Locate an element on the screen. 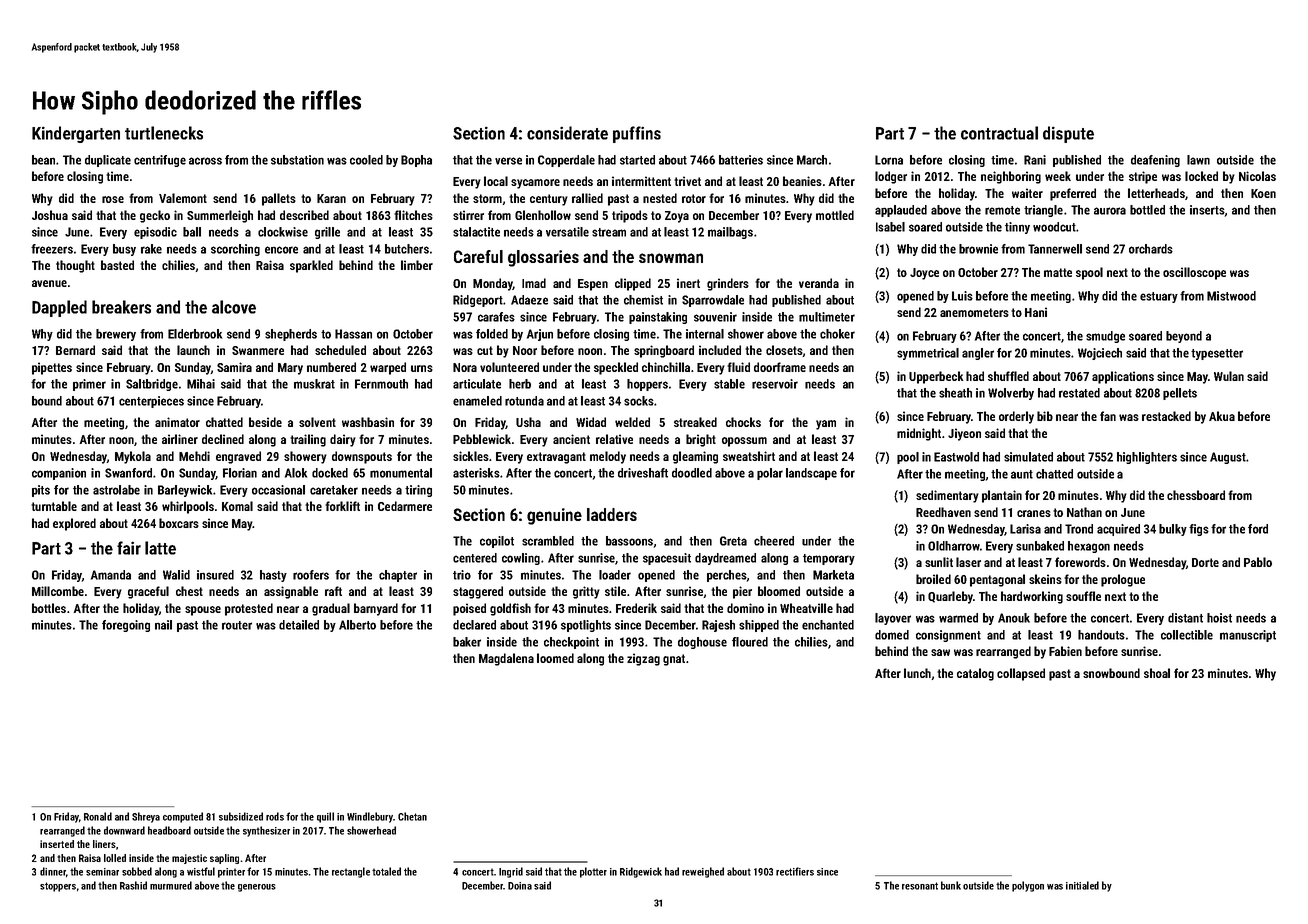 The width and height of the screenshot is (1308, 924). laser is located at coordinates (968, 562).
